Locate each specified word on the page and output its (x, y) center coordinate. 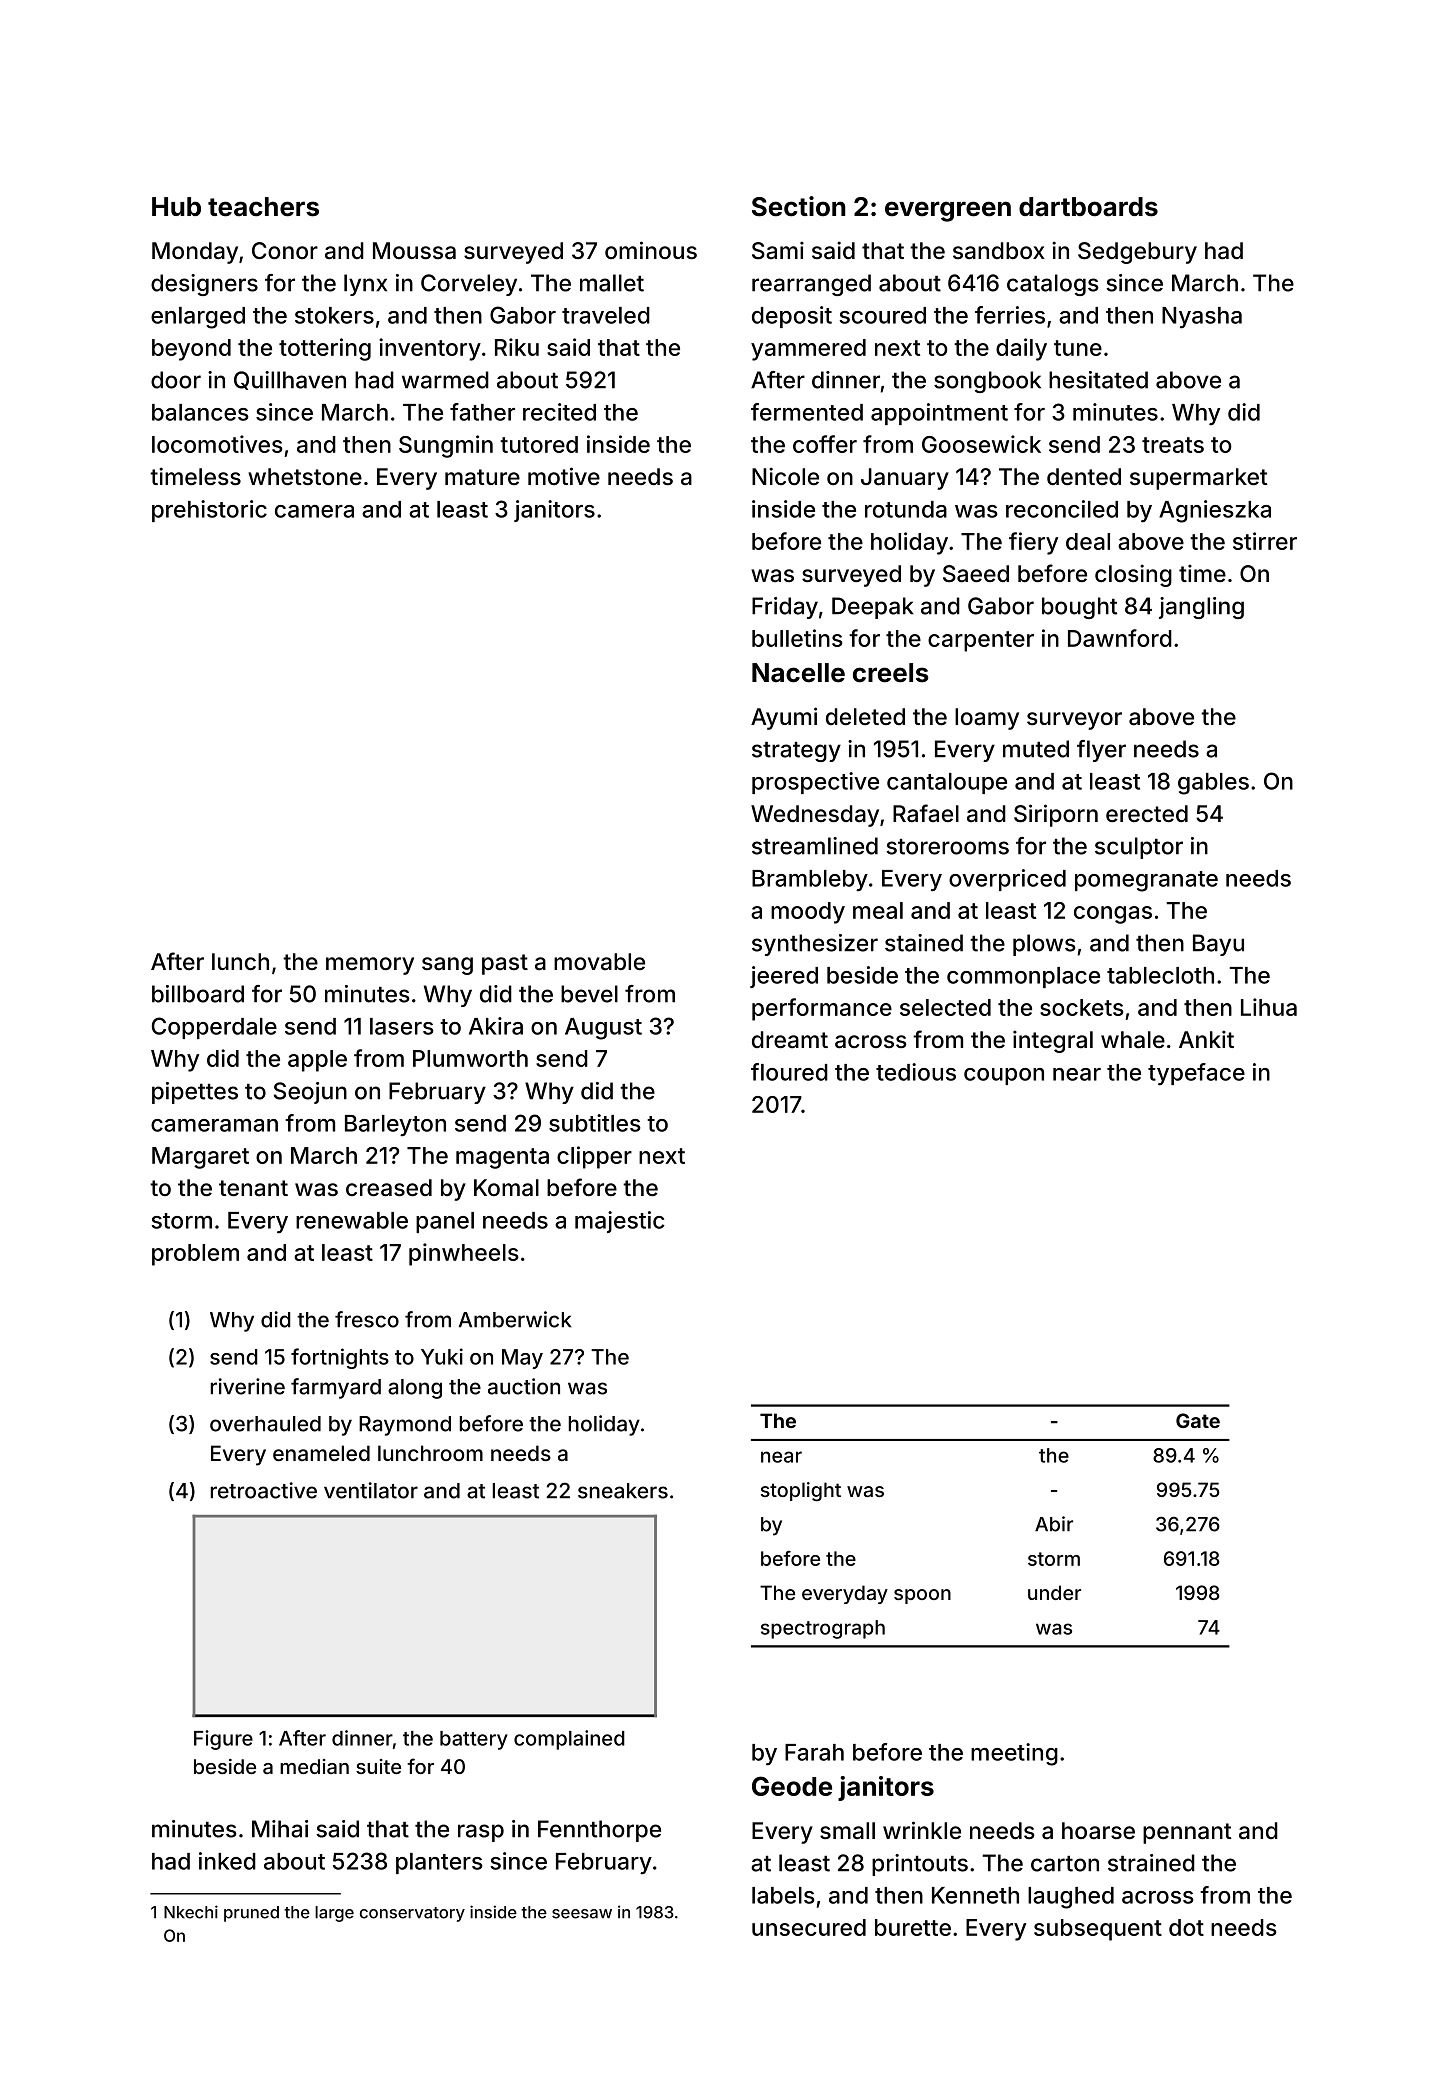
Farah (814, 1752)
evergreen (948, 211)
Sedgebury (1137, 253)
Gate (1198, 1420)
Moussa (414, 251)
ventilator (371, 1490)
